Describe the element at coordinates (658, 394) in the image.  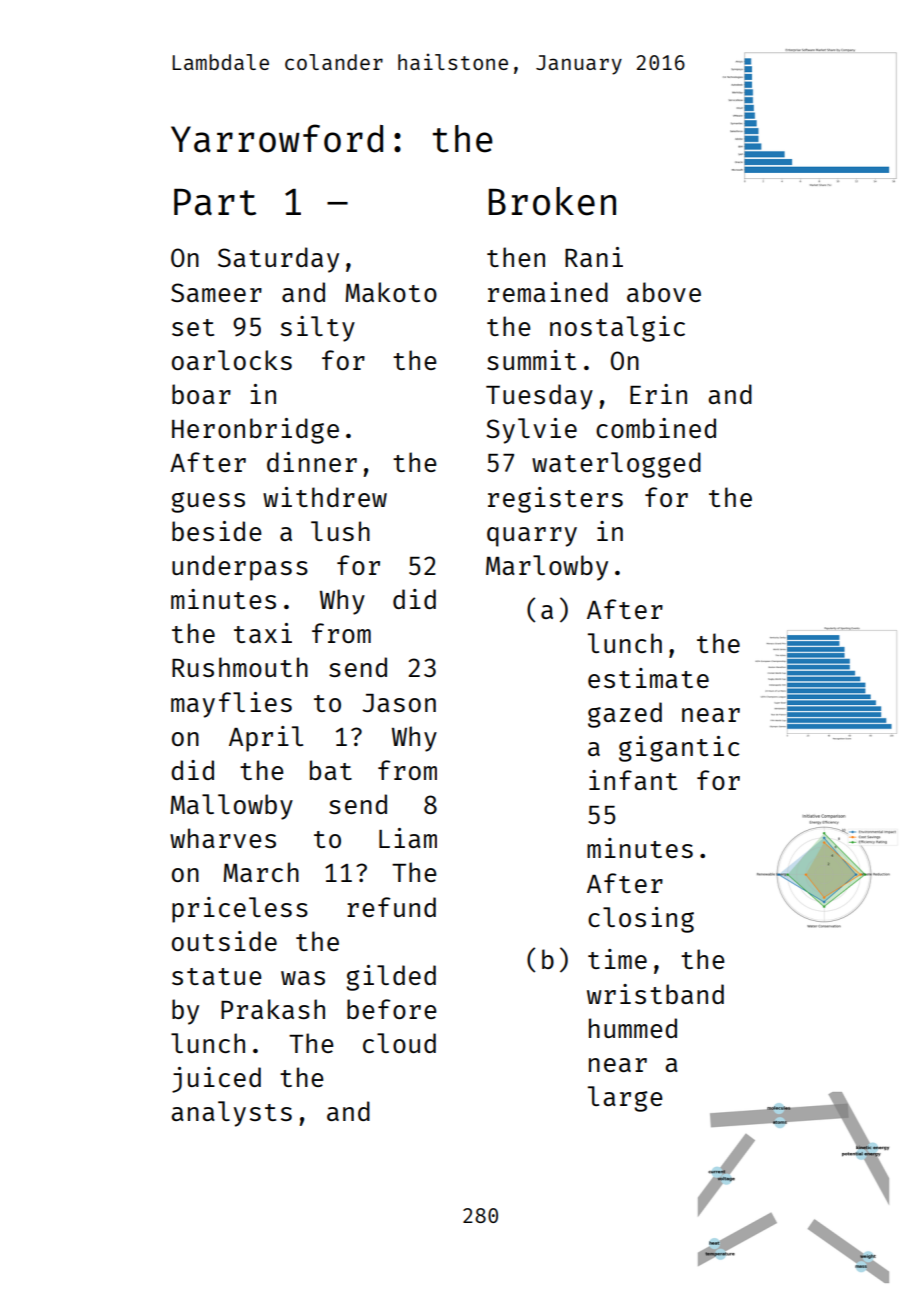
I see `Erin` at that location.
